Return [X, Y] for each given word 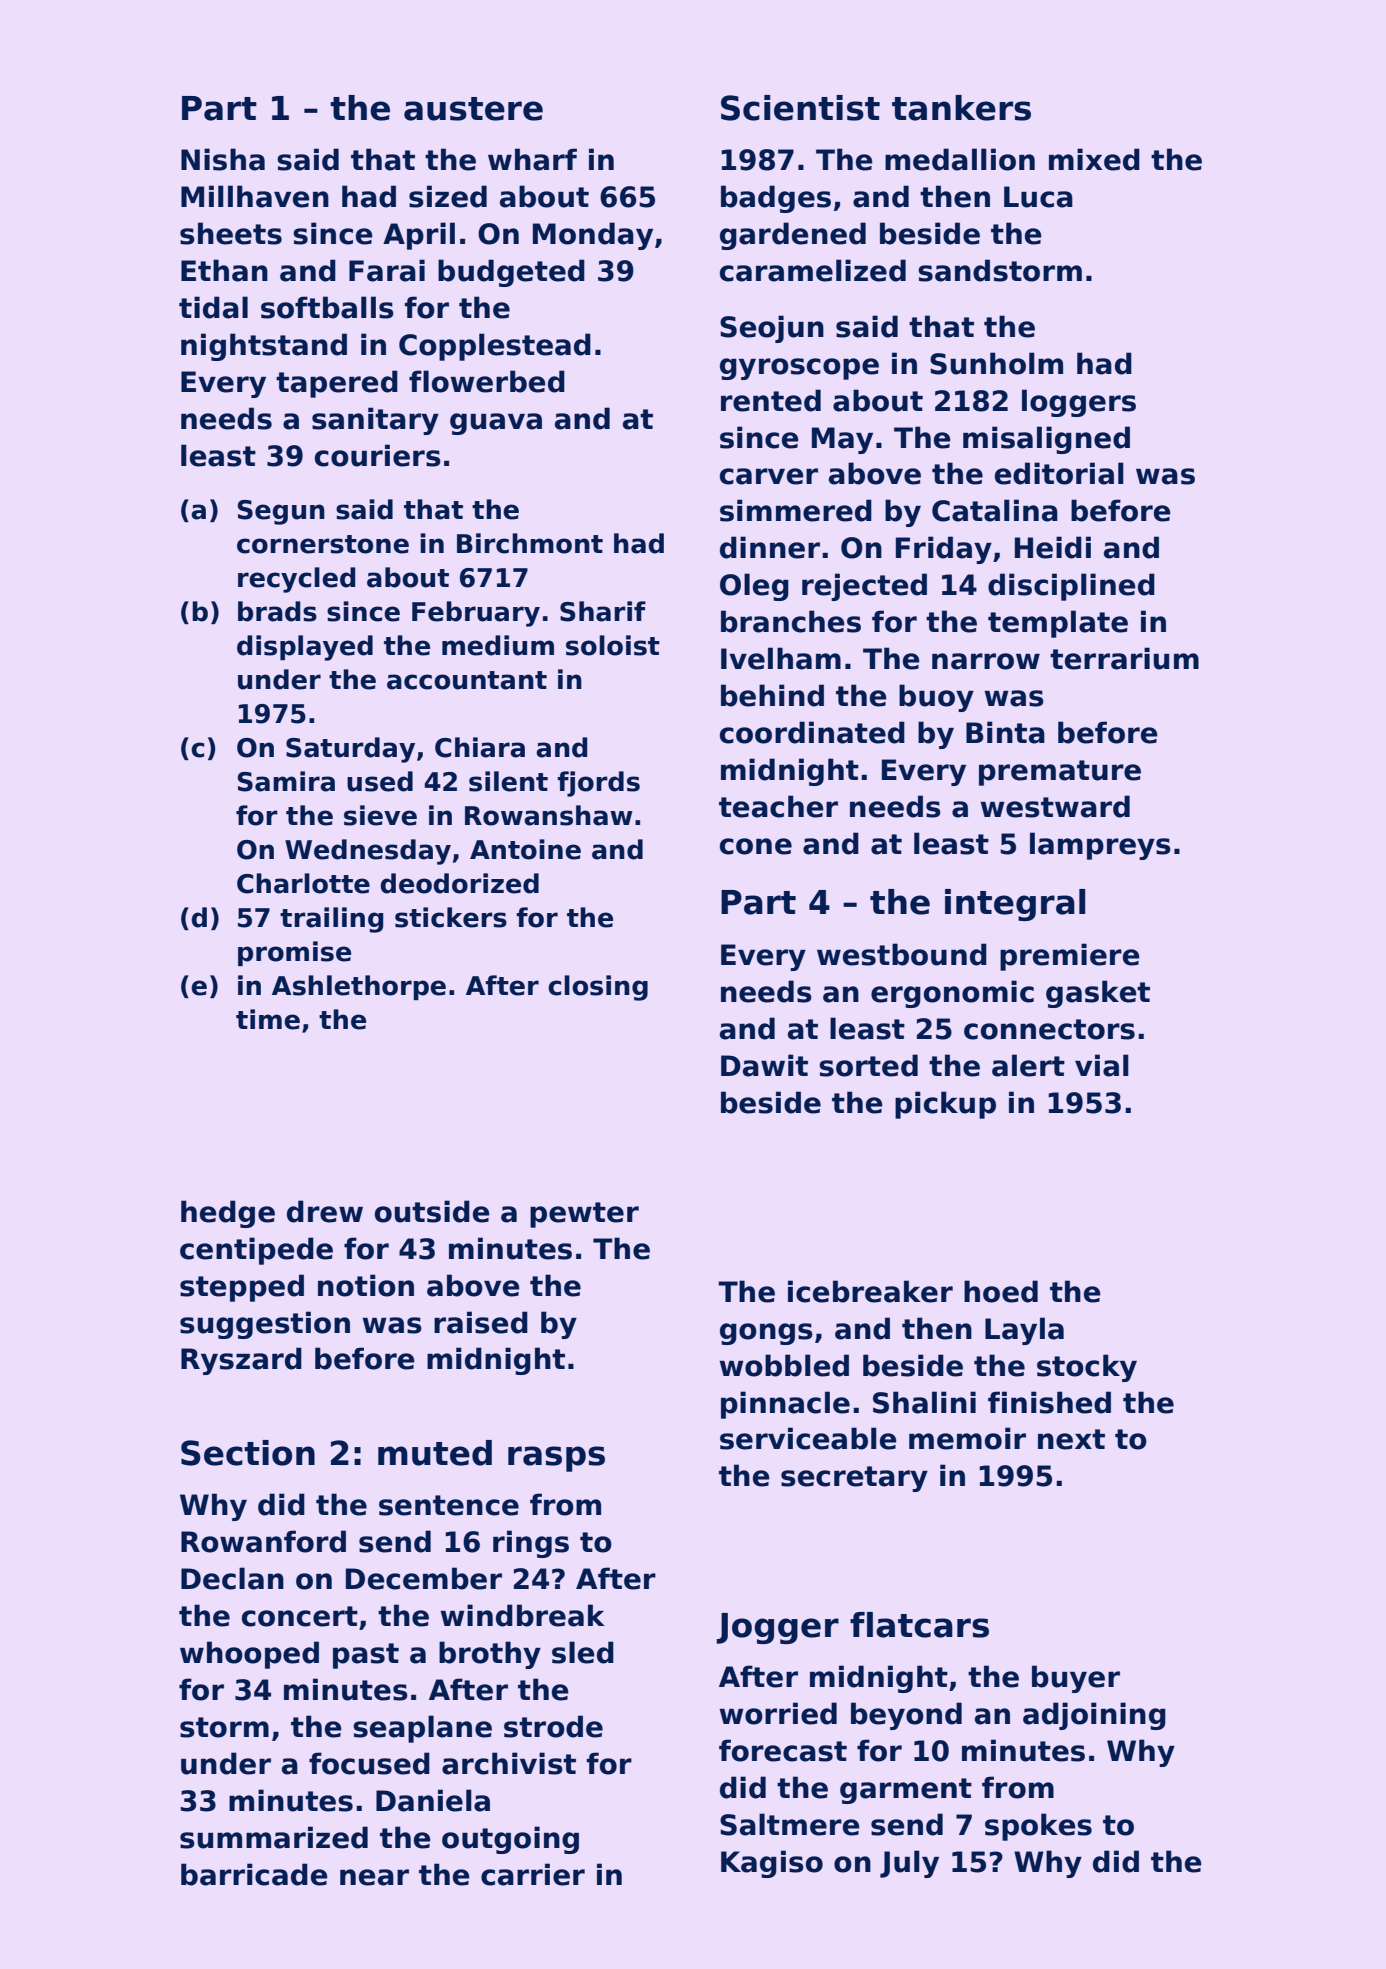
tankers [961, 108]
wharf [532, 159]
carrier [533, 1874]
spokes [1038, 1827]
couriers [378, 455]
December [424, 1578]
